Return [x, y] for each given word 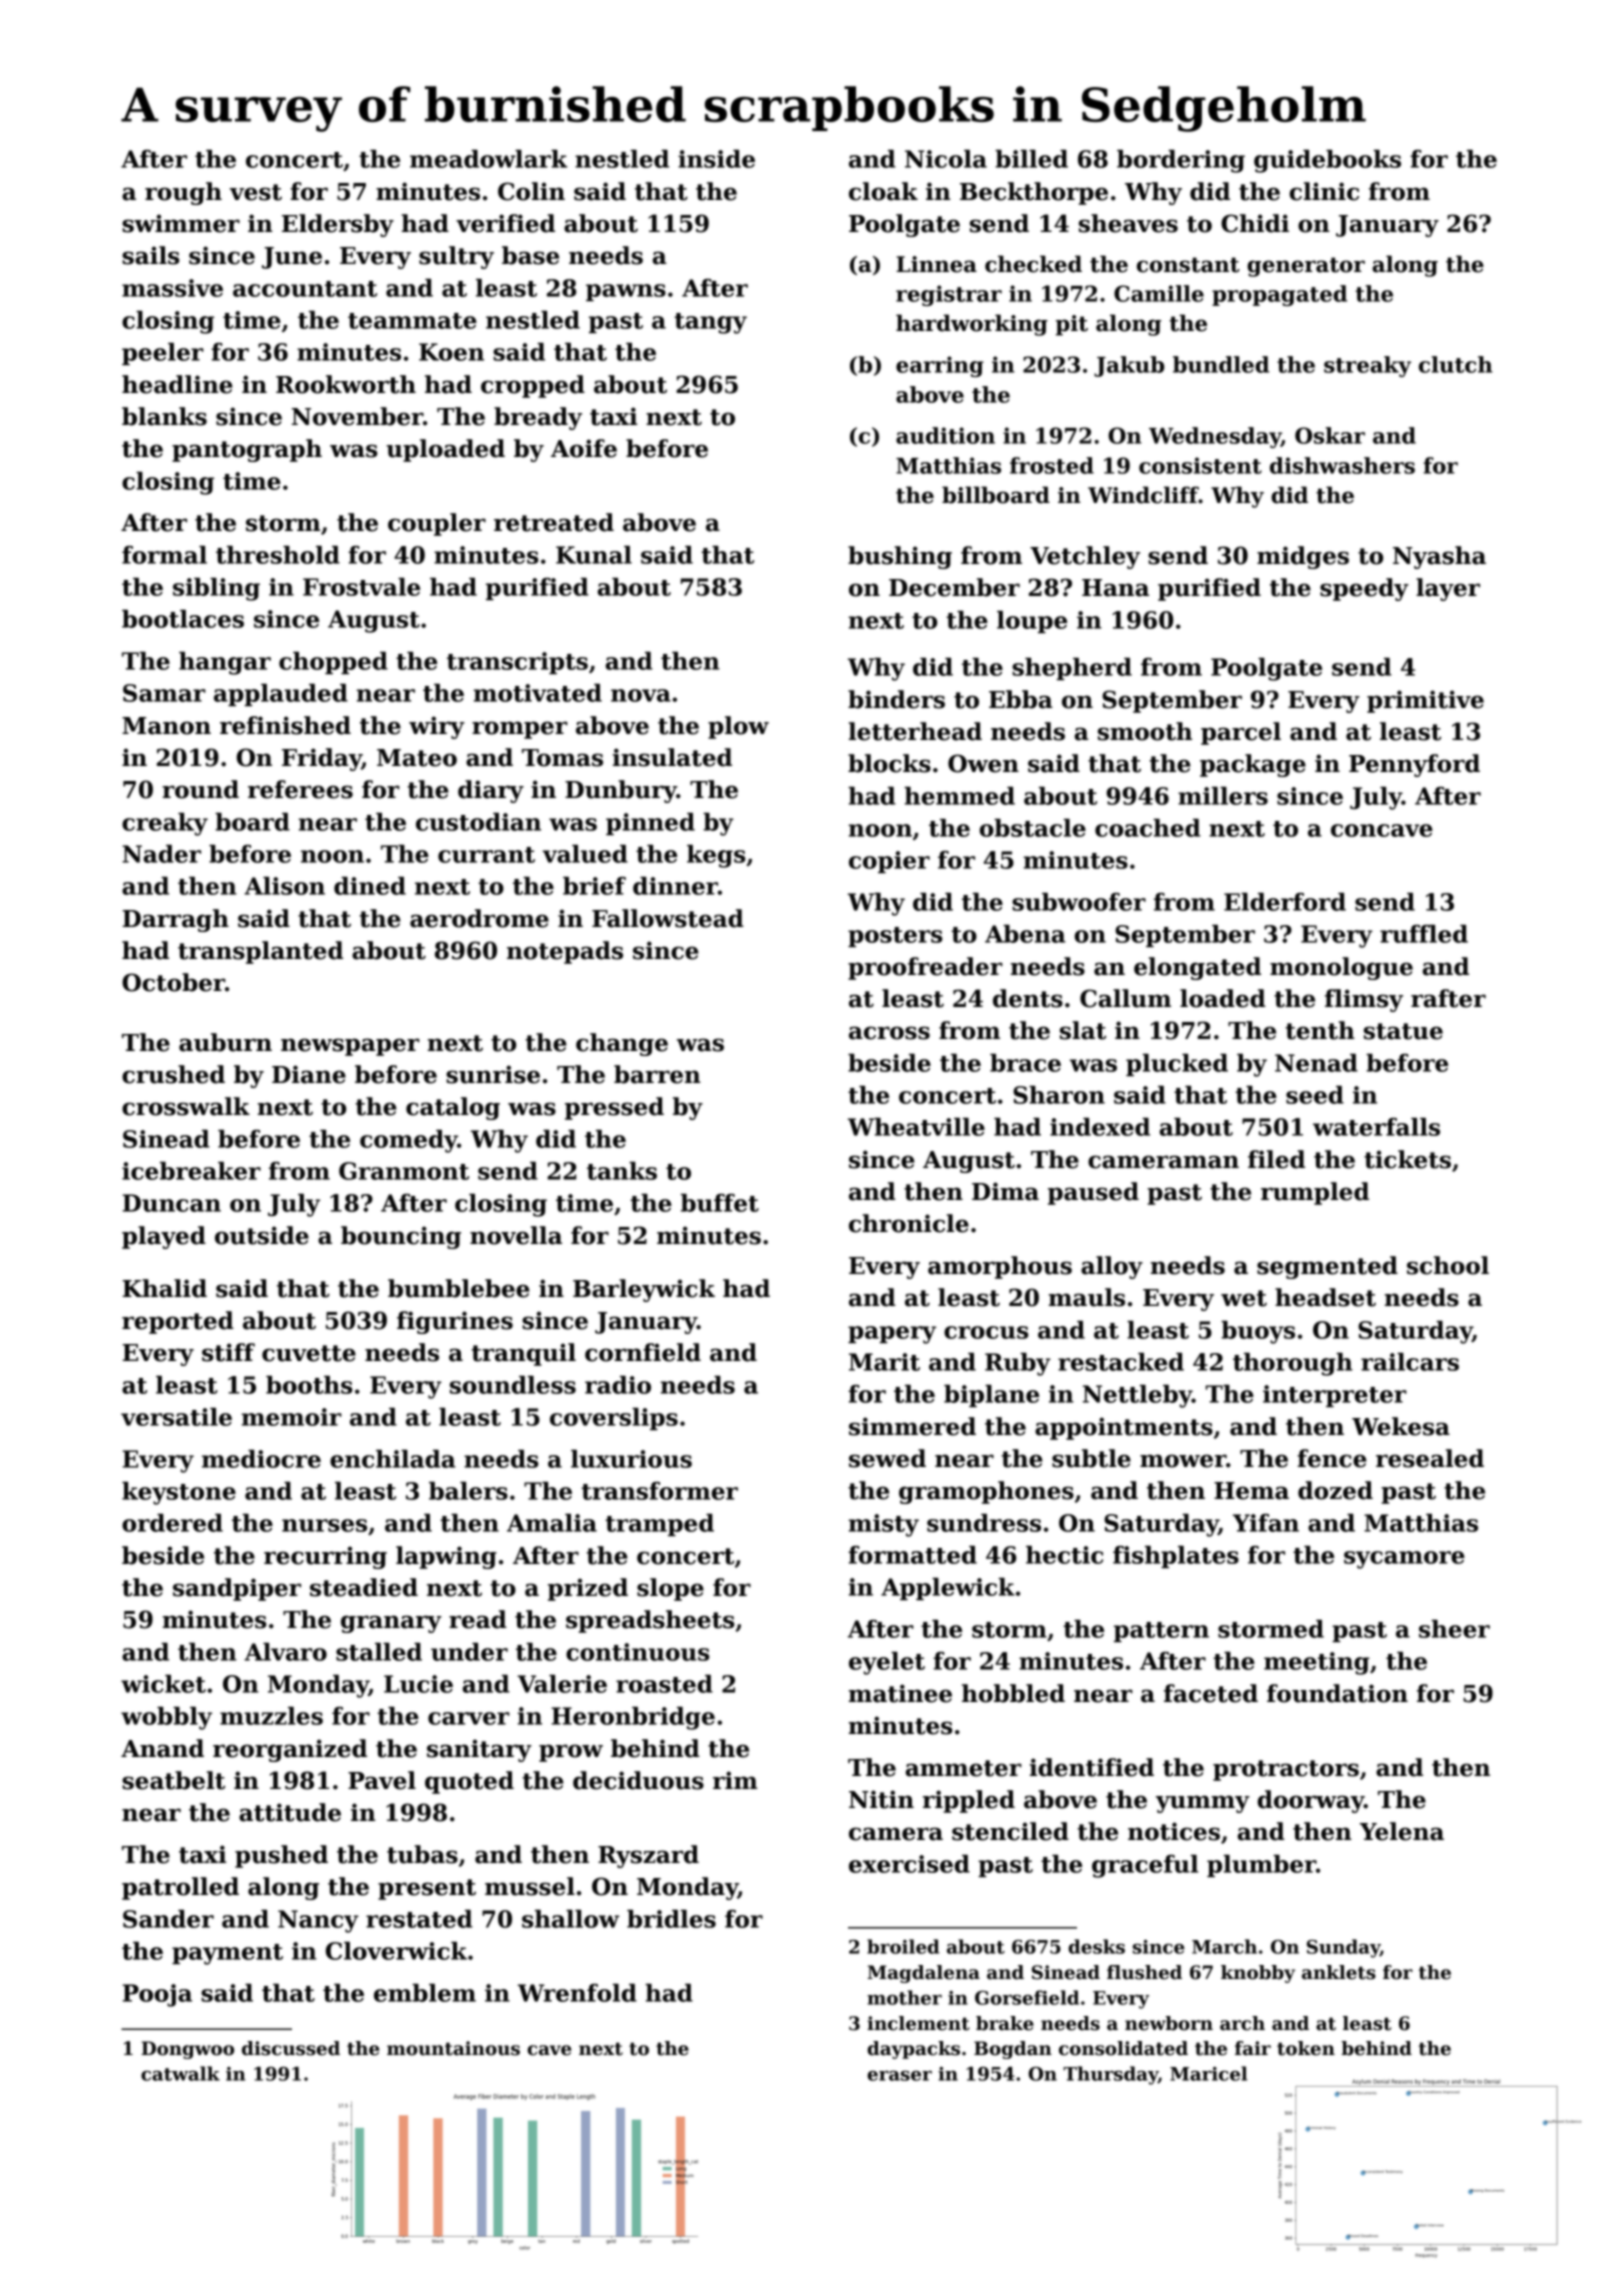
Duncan [171, 1203]
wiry [437, 727]
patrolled [180, 1888]
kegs [716, 856]
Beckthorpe [1034, 193]
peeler [163, 354]
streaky [1367, 366]
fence [1332, 1458]
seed [1315, 1095]
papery [892, 1335]
